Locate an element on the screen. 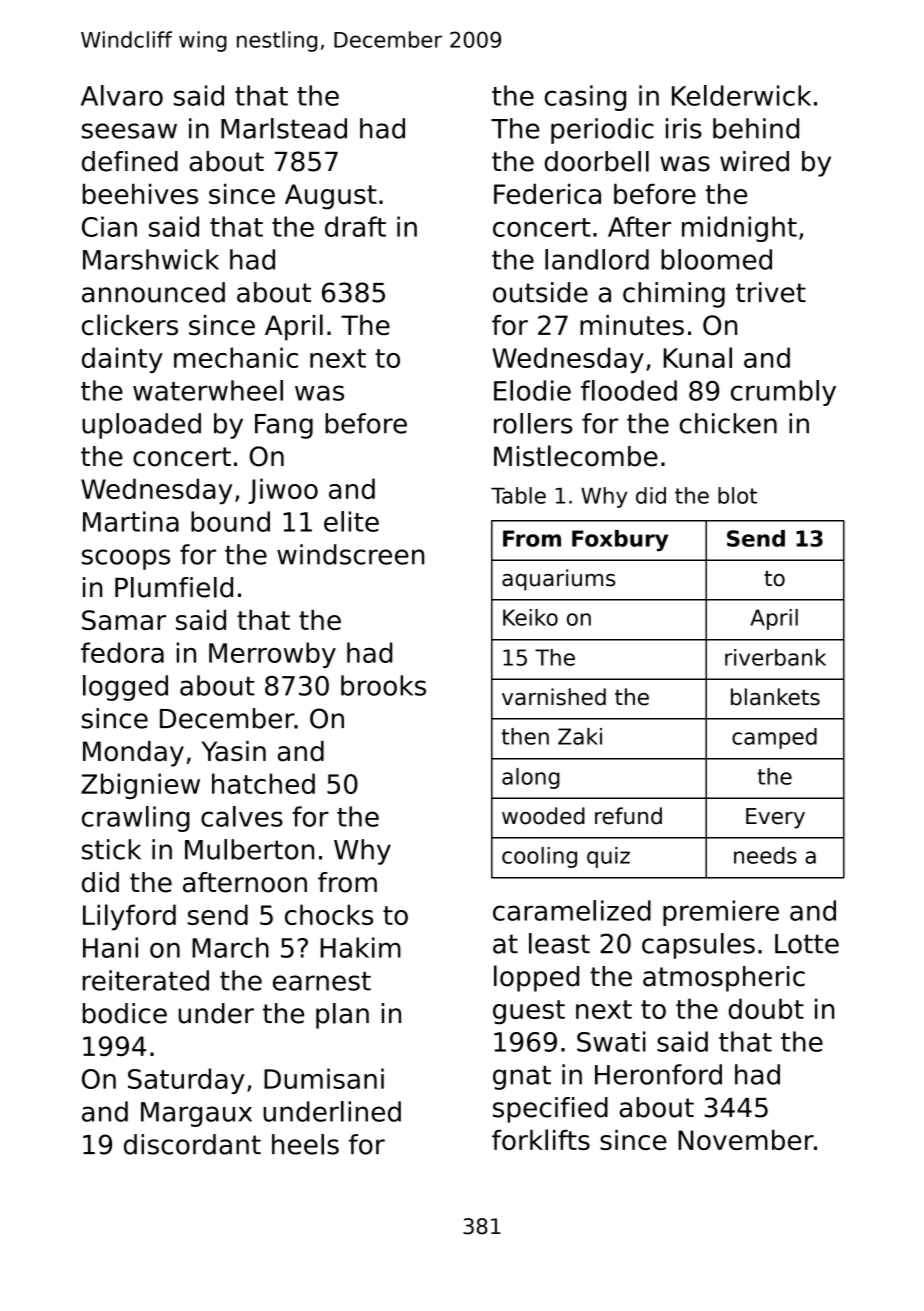 Image resolution: width=924 pixels, height=1311 pixels. Marlstead is located at coordinates (284, 128).
